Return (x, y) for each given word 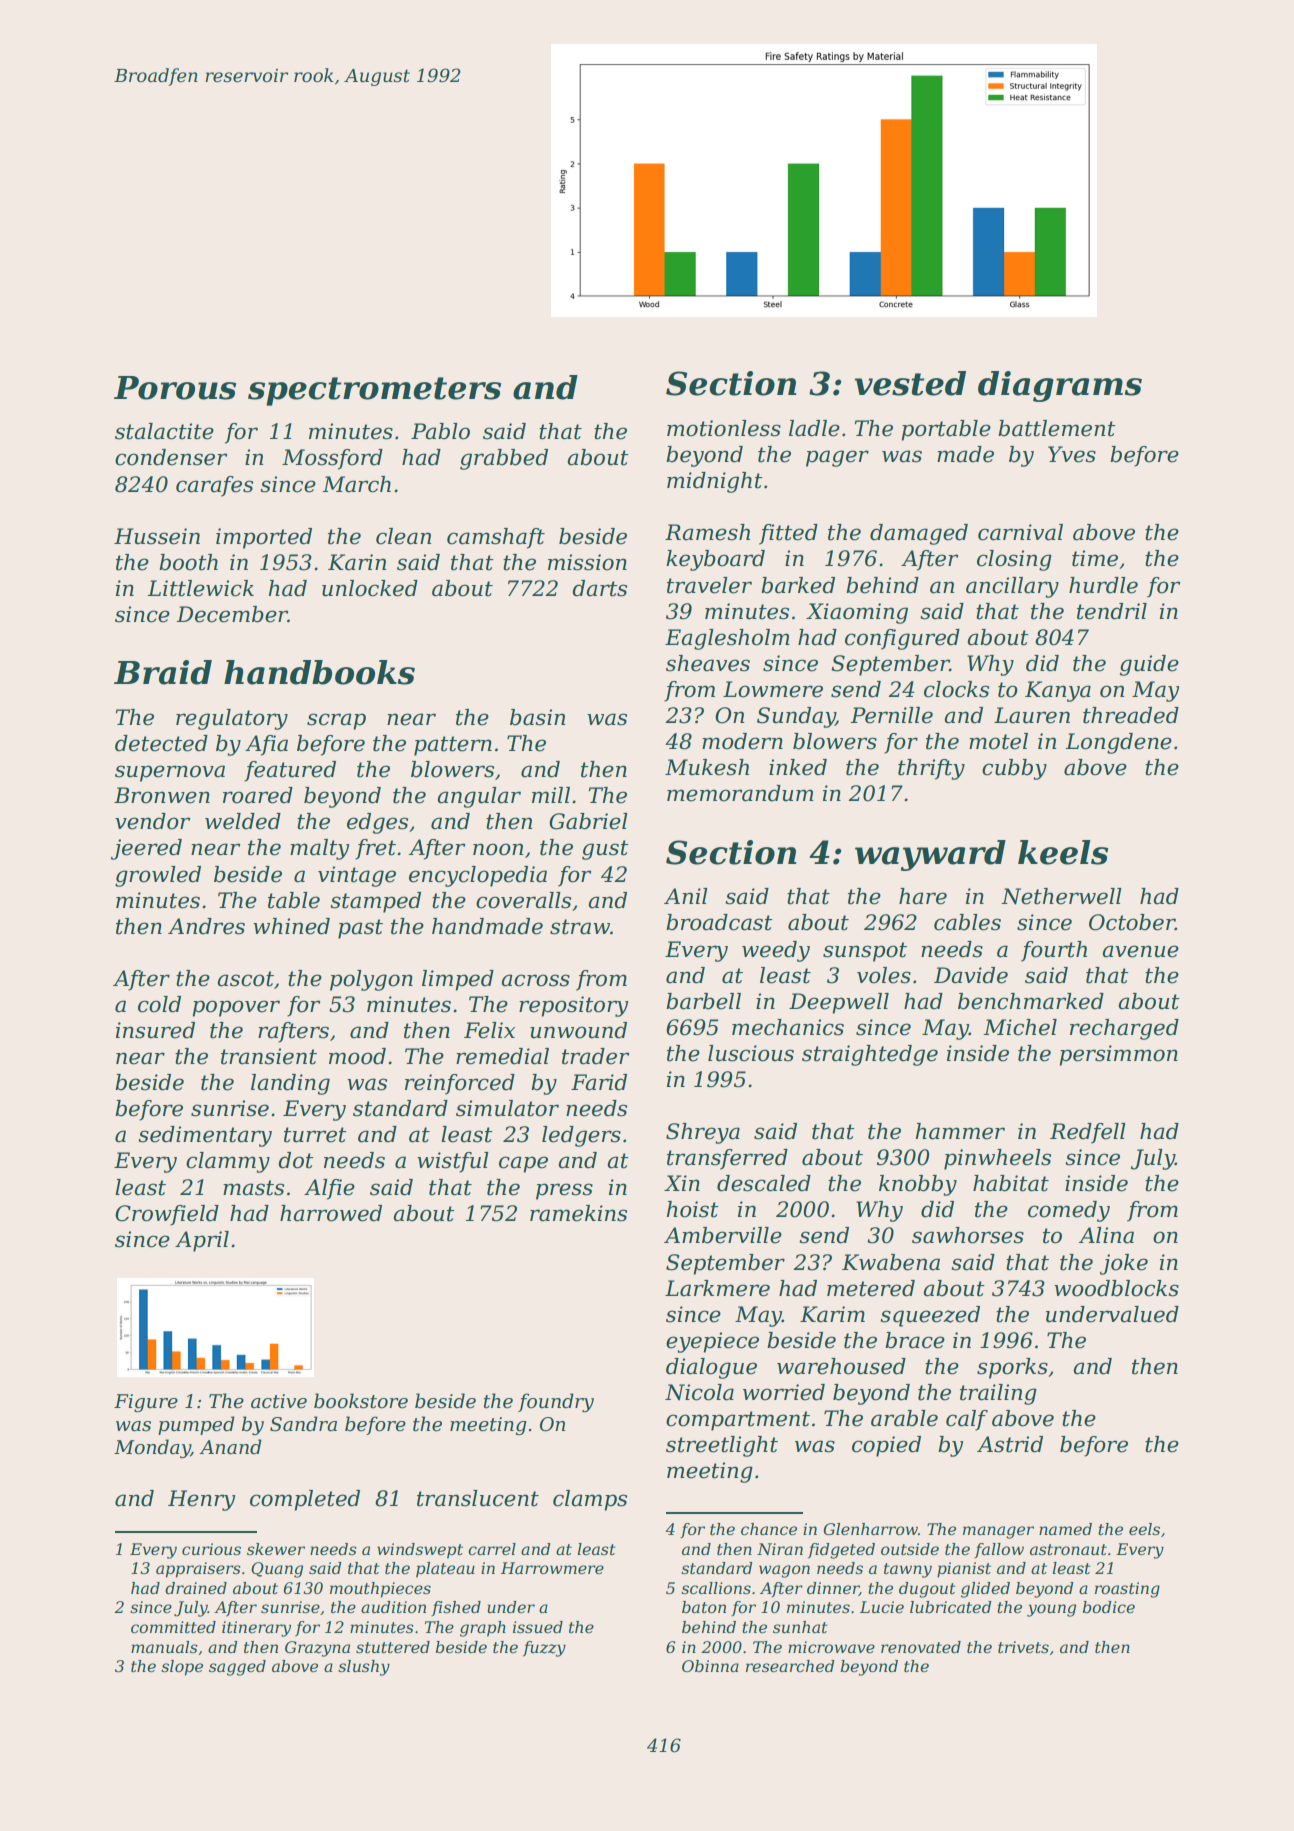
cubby (1014, 769)
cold (159, 1004)
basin (537, 717)
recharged (1124, 1029)
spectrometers (374, 391)
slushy (364, 1668)
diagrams (1060, 386)
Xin (682, 1183)
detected (161, 743)
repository (573, 1006)
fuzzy (544, 1649)
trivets (1023, 1647)
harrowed (331, 1213)
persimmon (1119, 1055)
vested (910, 383)
